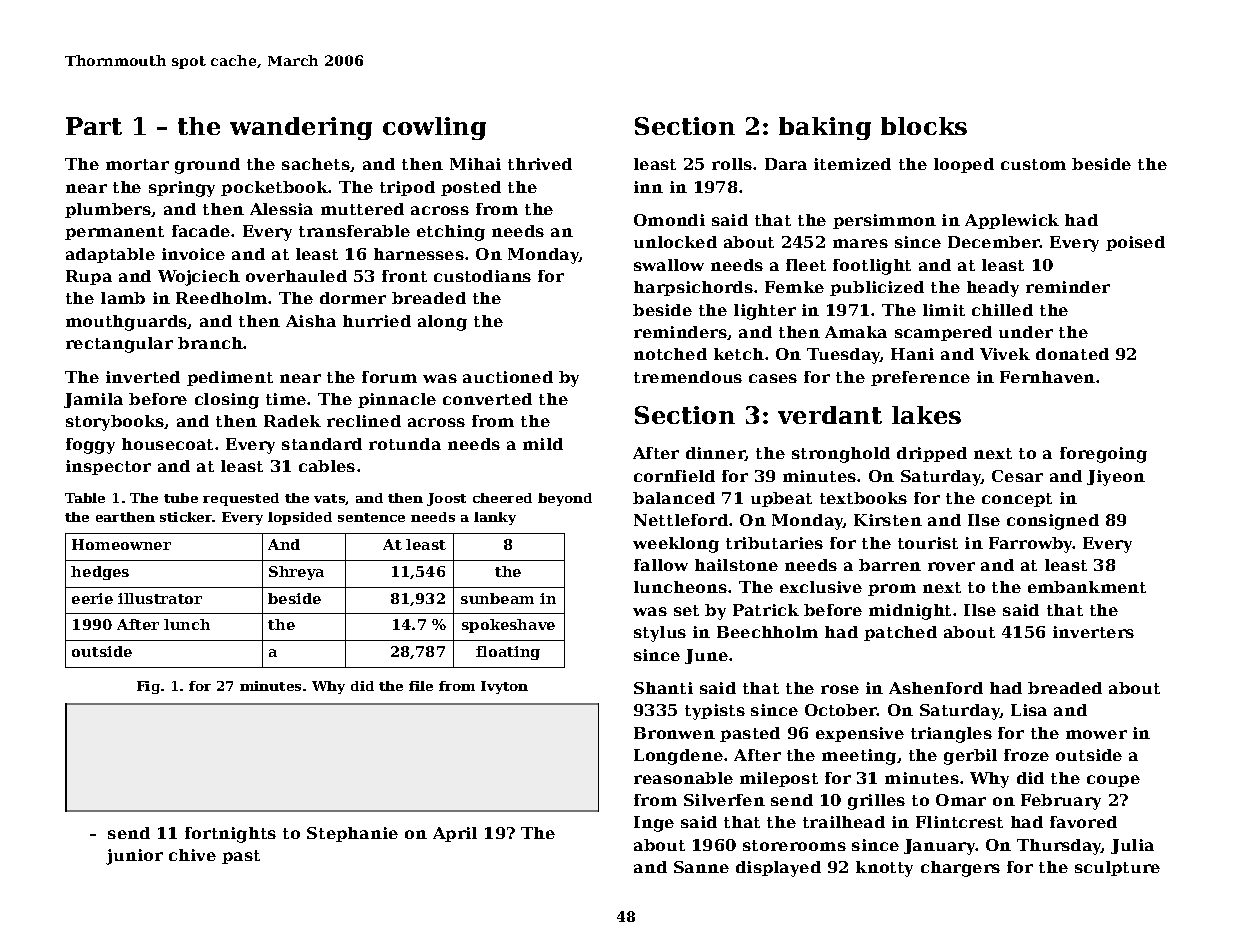 The image size is (1233, 952). I want to click on preference, so click(920, 378).
